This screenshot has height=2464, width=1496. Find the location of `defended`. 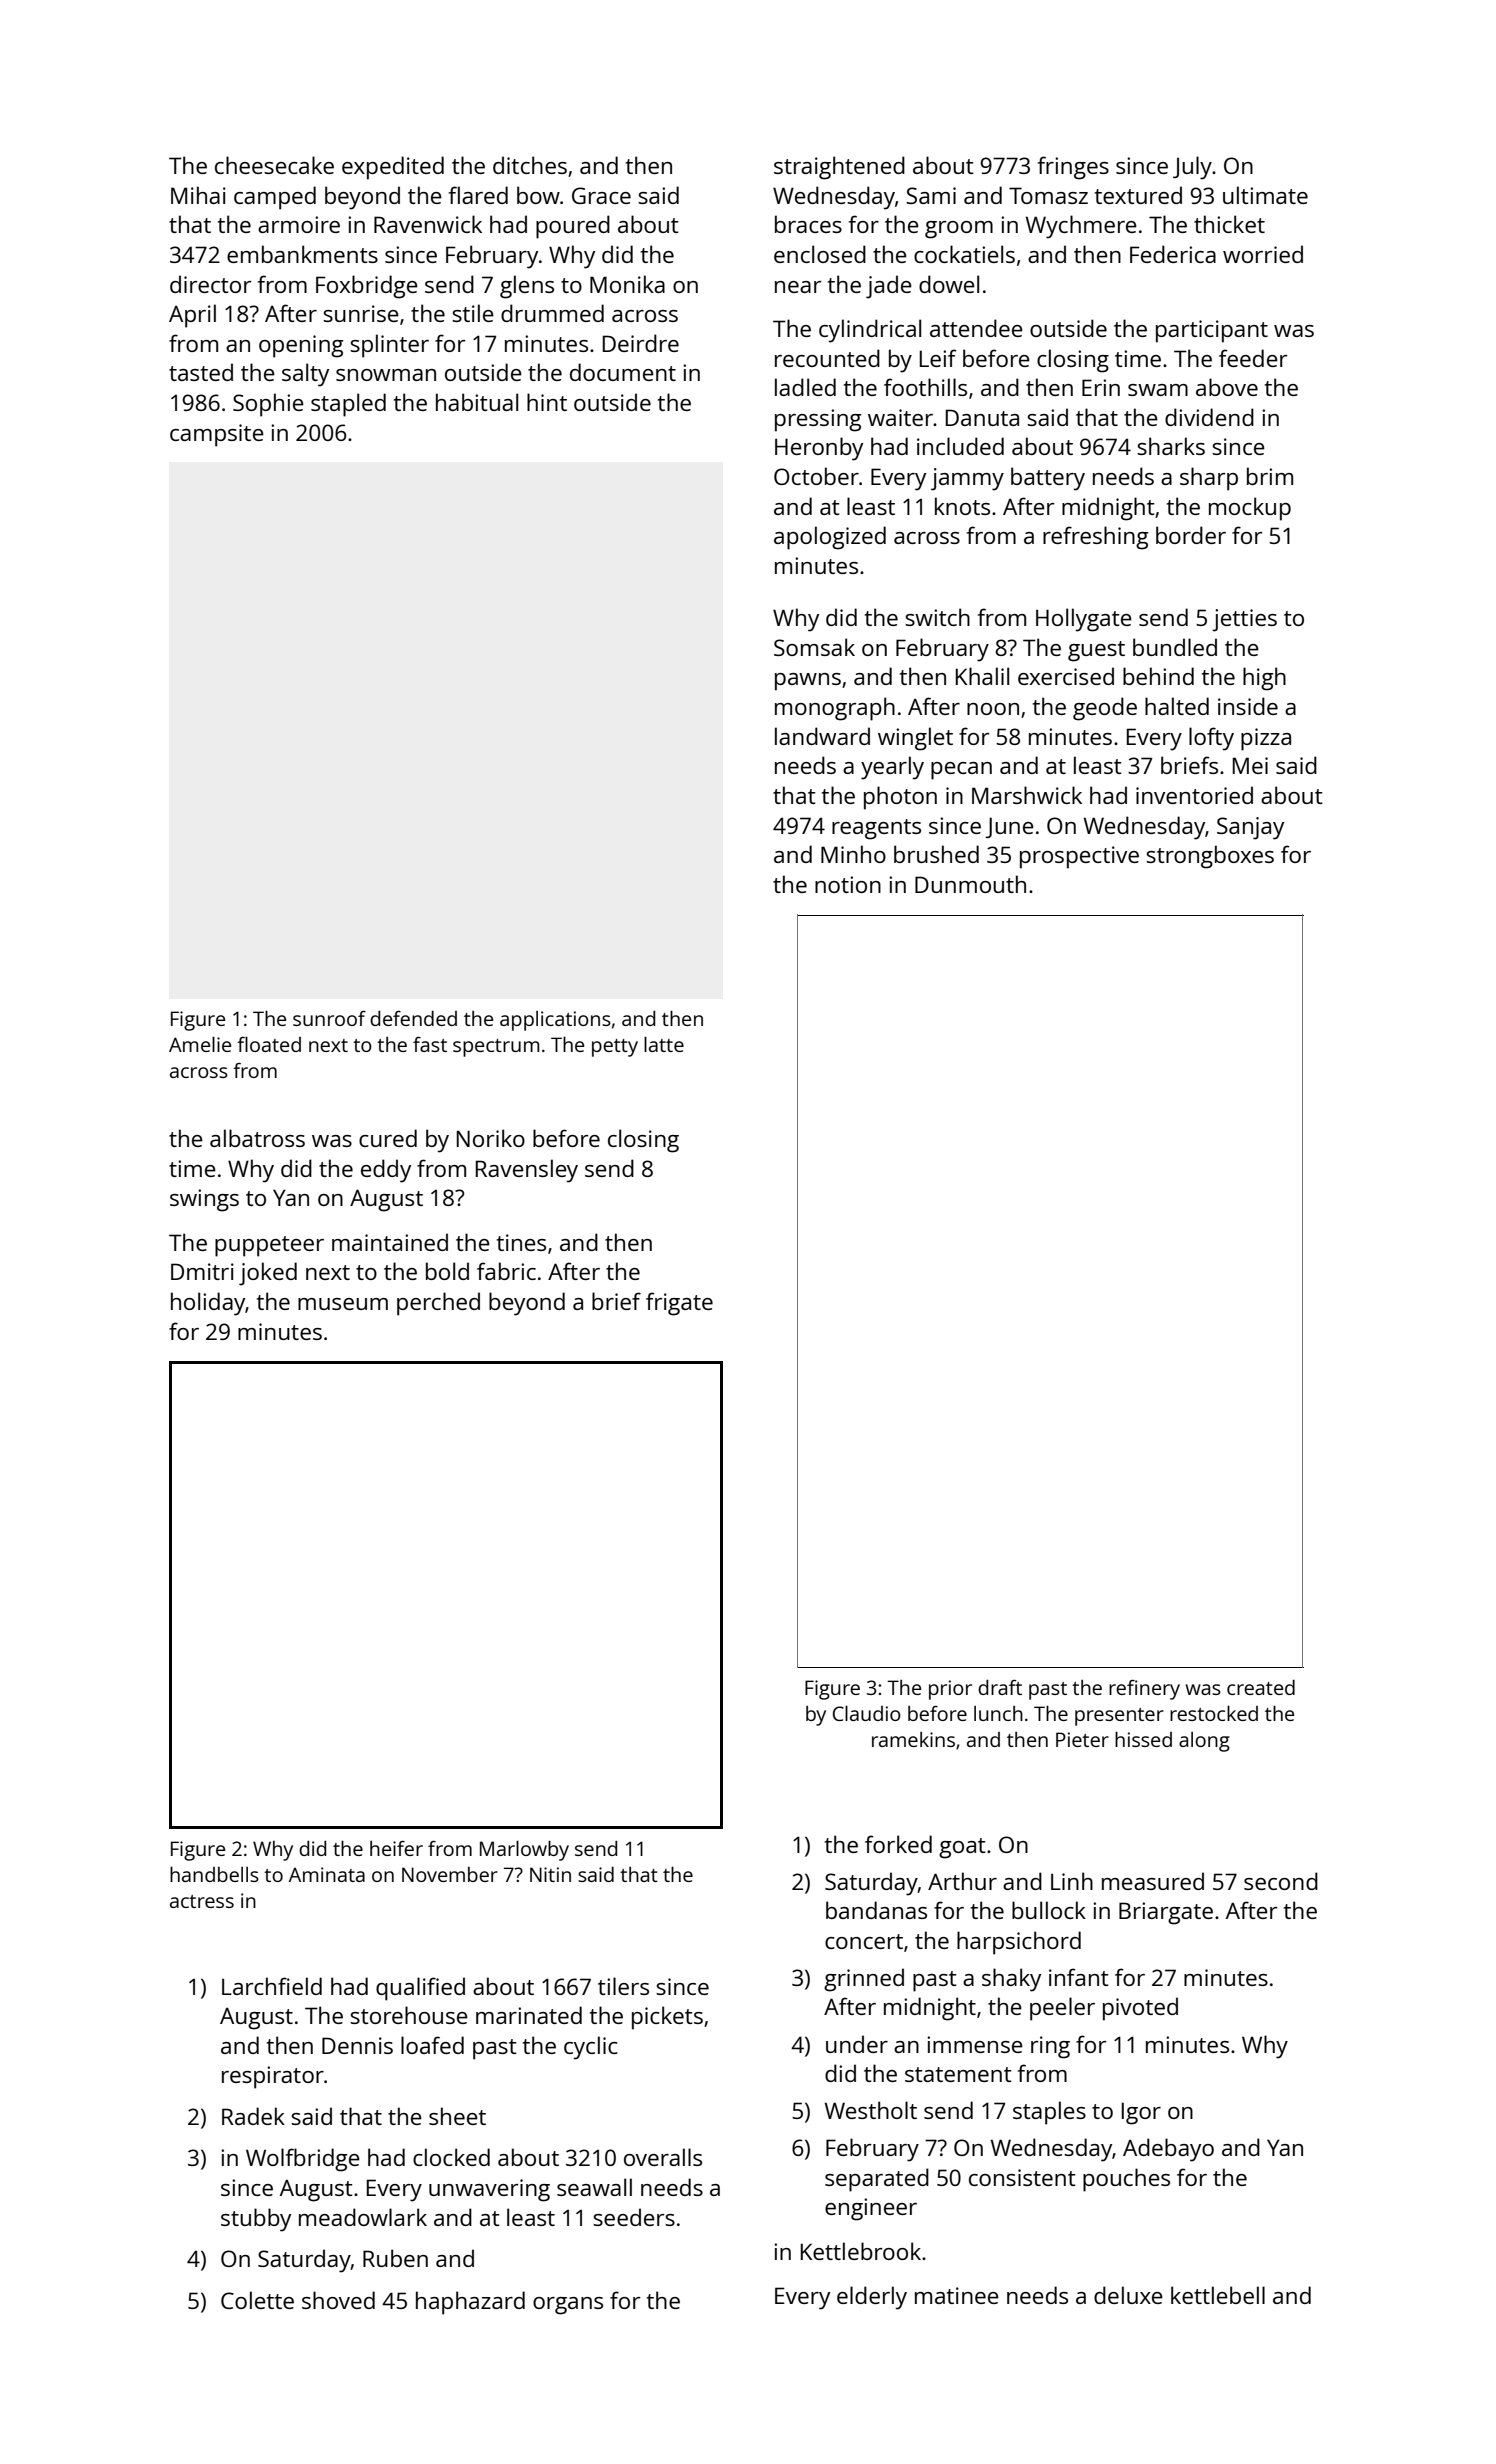

defended is located at coordinates (413, 1018).
